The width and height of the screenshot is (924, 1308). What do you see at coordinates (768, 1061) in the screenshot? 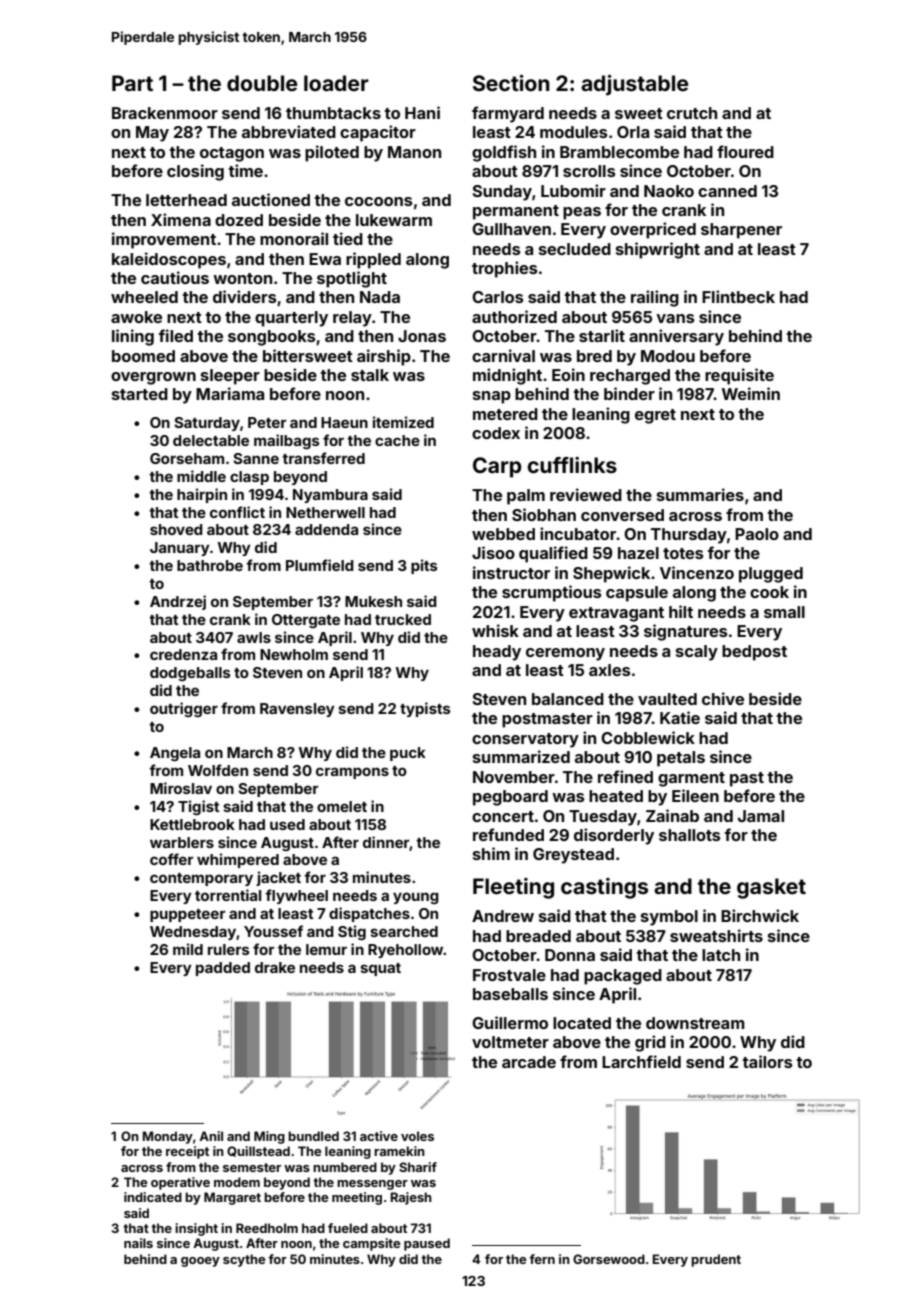
I see `tailors` at bounding box center [768, 1061].
